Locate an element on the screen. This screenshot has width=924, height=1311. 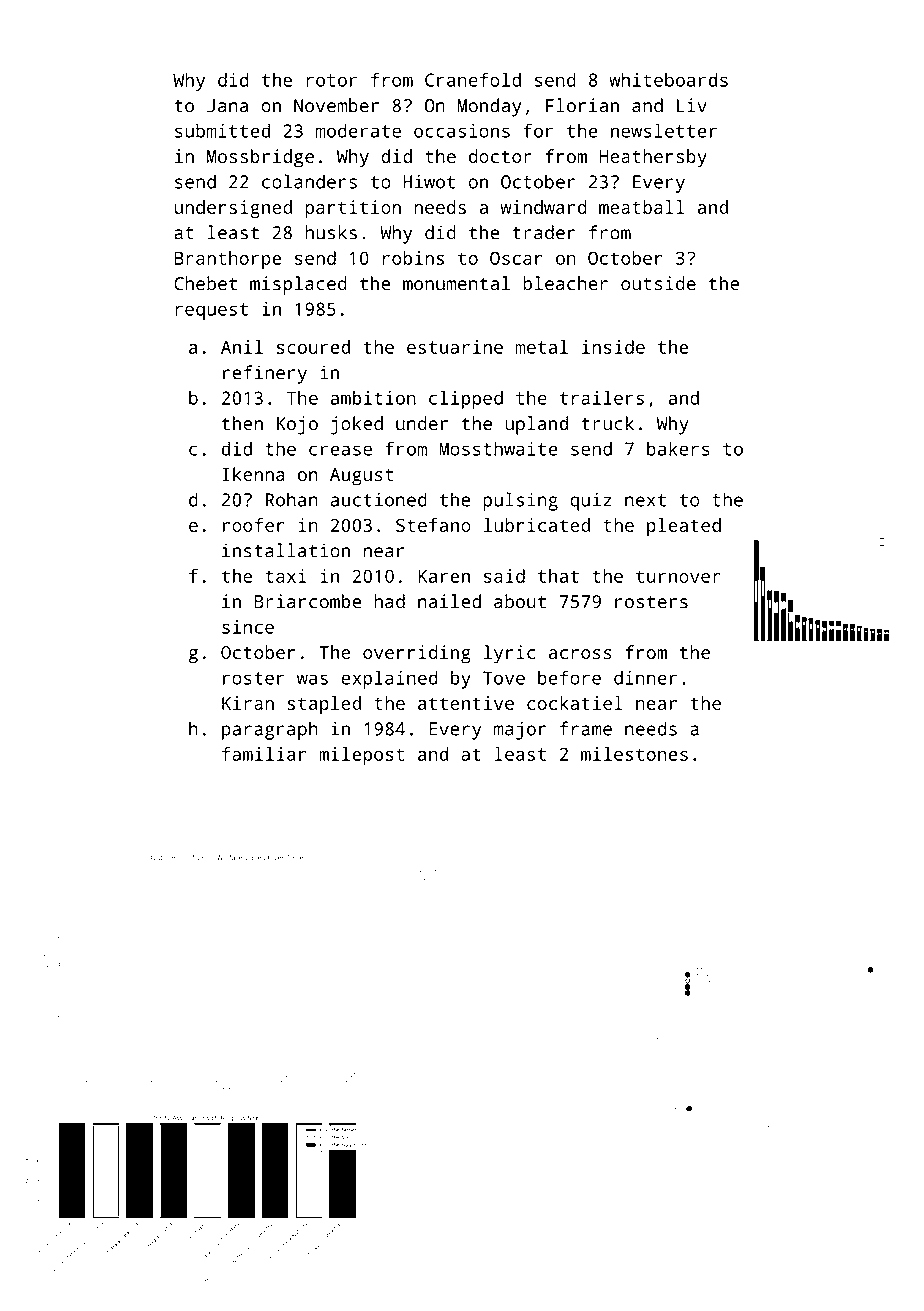
rotor is located at coordinates (331, 80).
